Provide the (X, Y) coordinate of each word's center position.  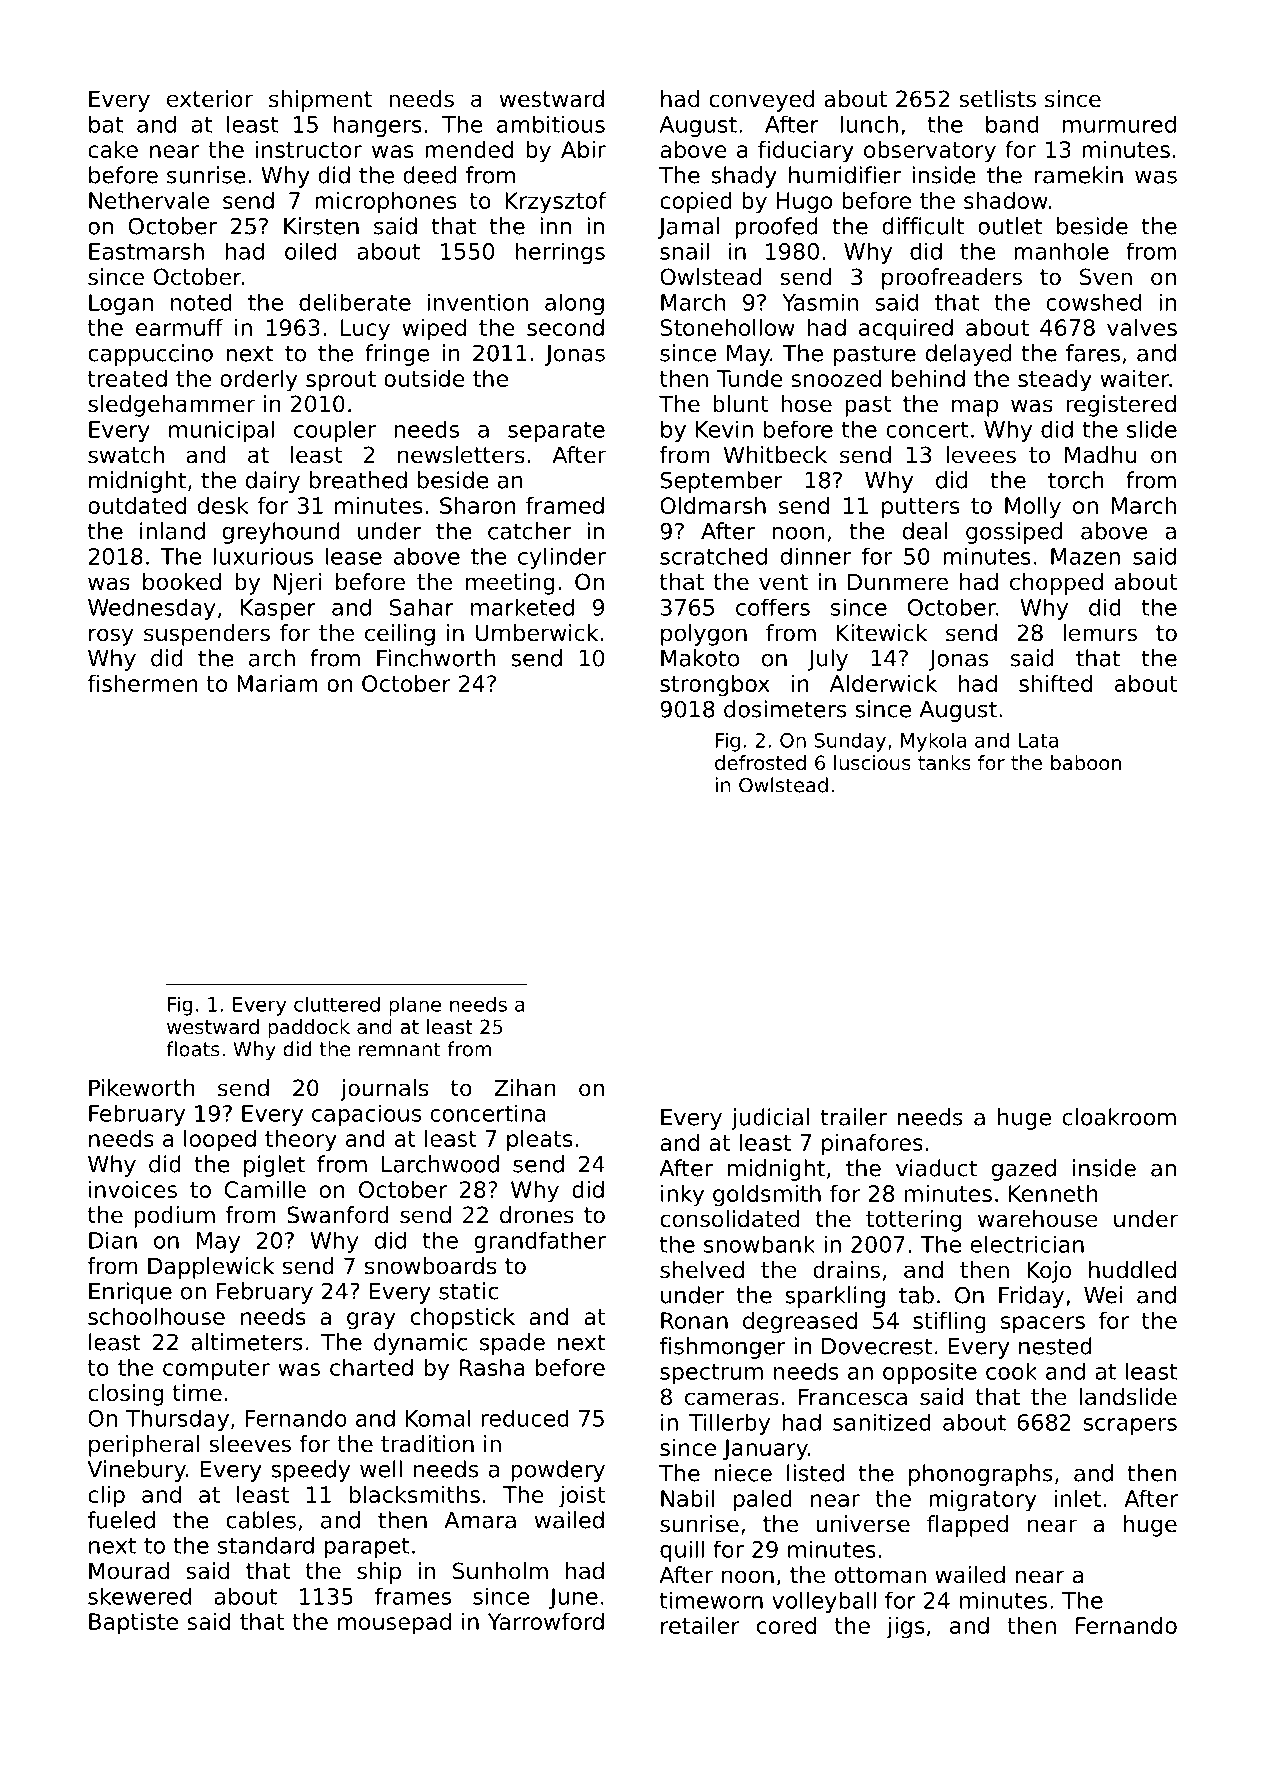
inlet (1078, 1498)
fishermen (143, 683)
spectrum (711, 1374)
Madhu (1100, 455)
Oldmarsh (713, 505)
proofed (776, 228)
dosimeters (785, 709)
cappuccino (150, 355)
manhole (1061, 251)
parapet (367, 1548)
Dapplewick (211, 1268)
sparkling (835, 1297)
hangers (378, 126)
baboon (1086, 763)
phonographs (981, 1475)
